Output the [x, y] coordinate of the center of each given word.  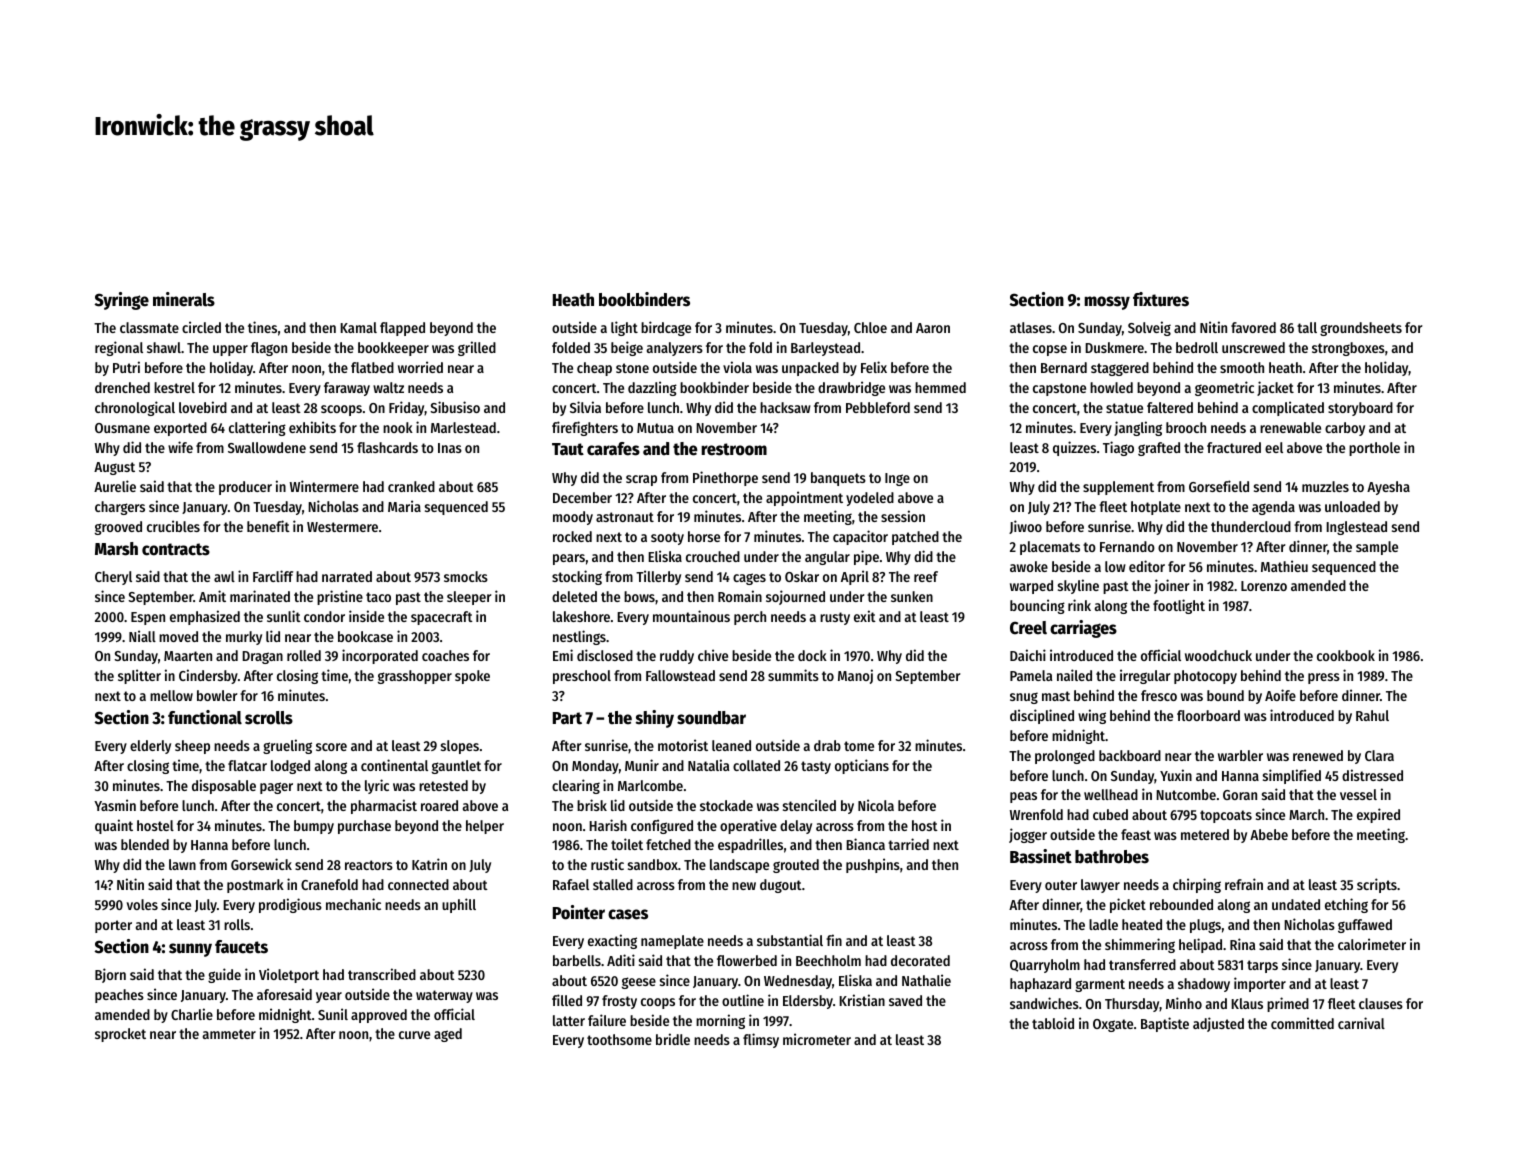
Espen [148, 618]
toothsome [619, 1039]
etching [1346, 905]
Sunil [333, 1014]
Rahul [1372, 715]
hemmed [940, 387]
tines [262, 327]
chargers [120, 508]
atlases [1031, 327]
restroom [734, 449]
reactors [369, 865]
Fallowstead [680, 675]
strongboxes [1348, 349]
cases [628, 914]
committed [1302, 1023]
